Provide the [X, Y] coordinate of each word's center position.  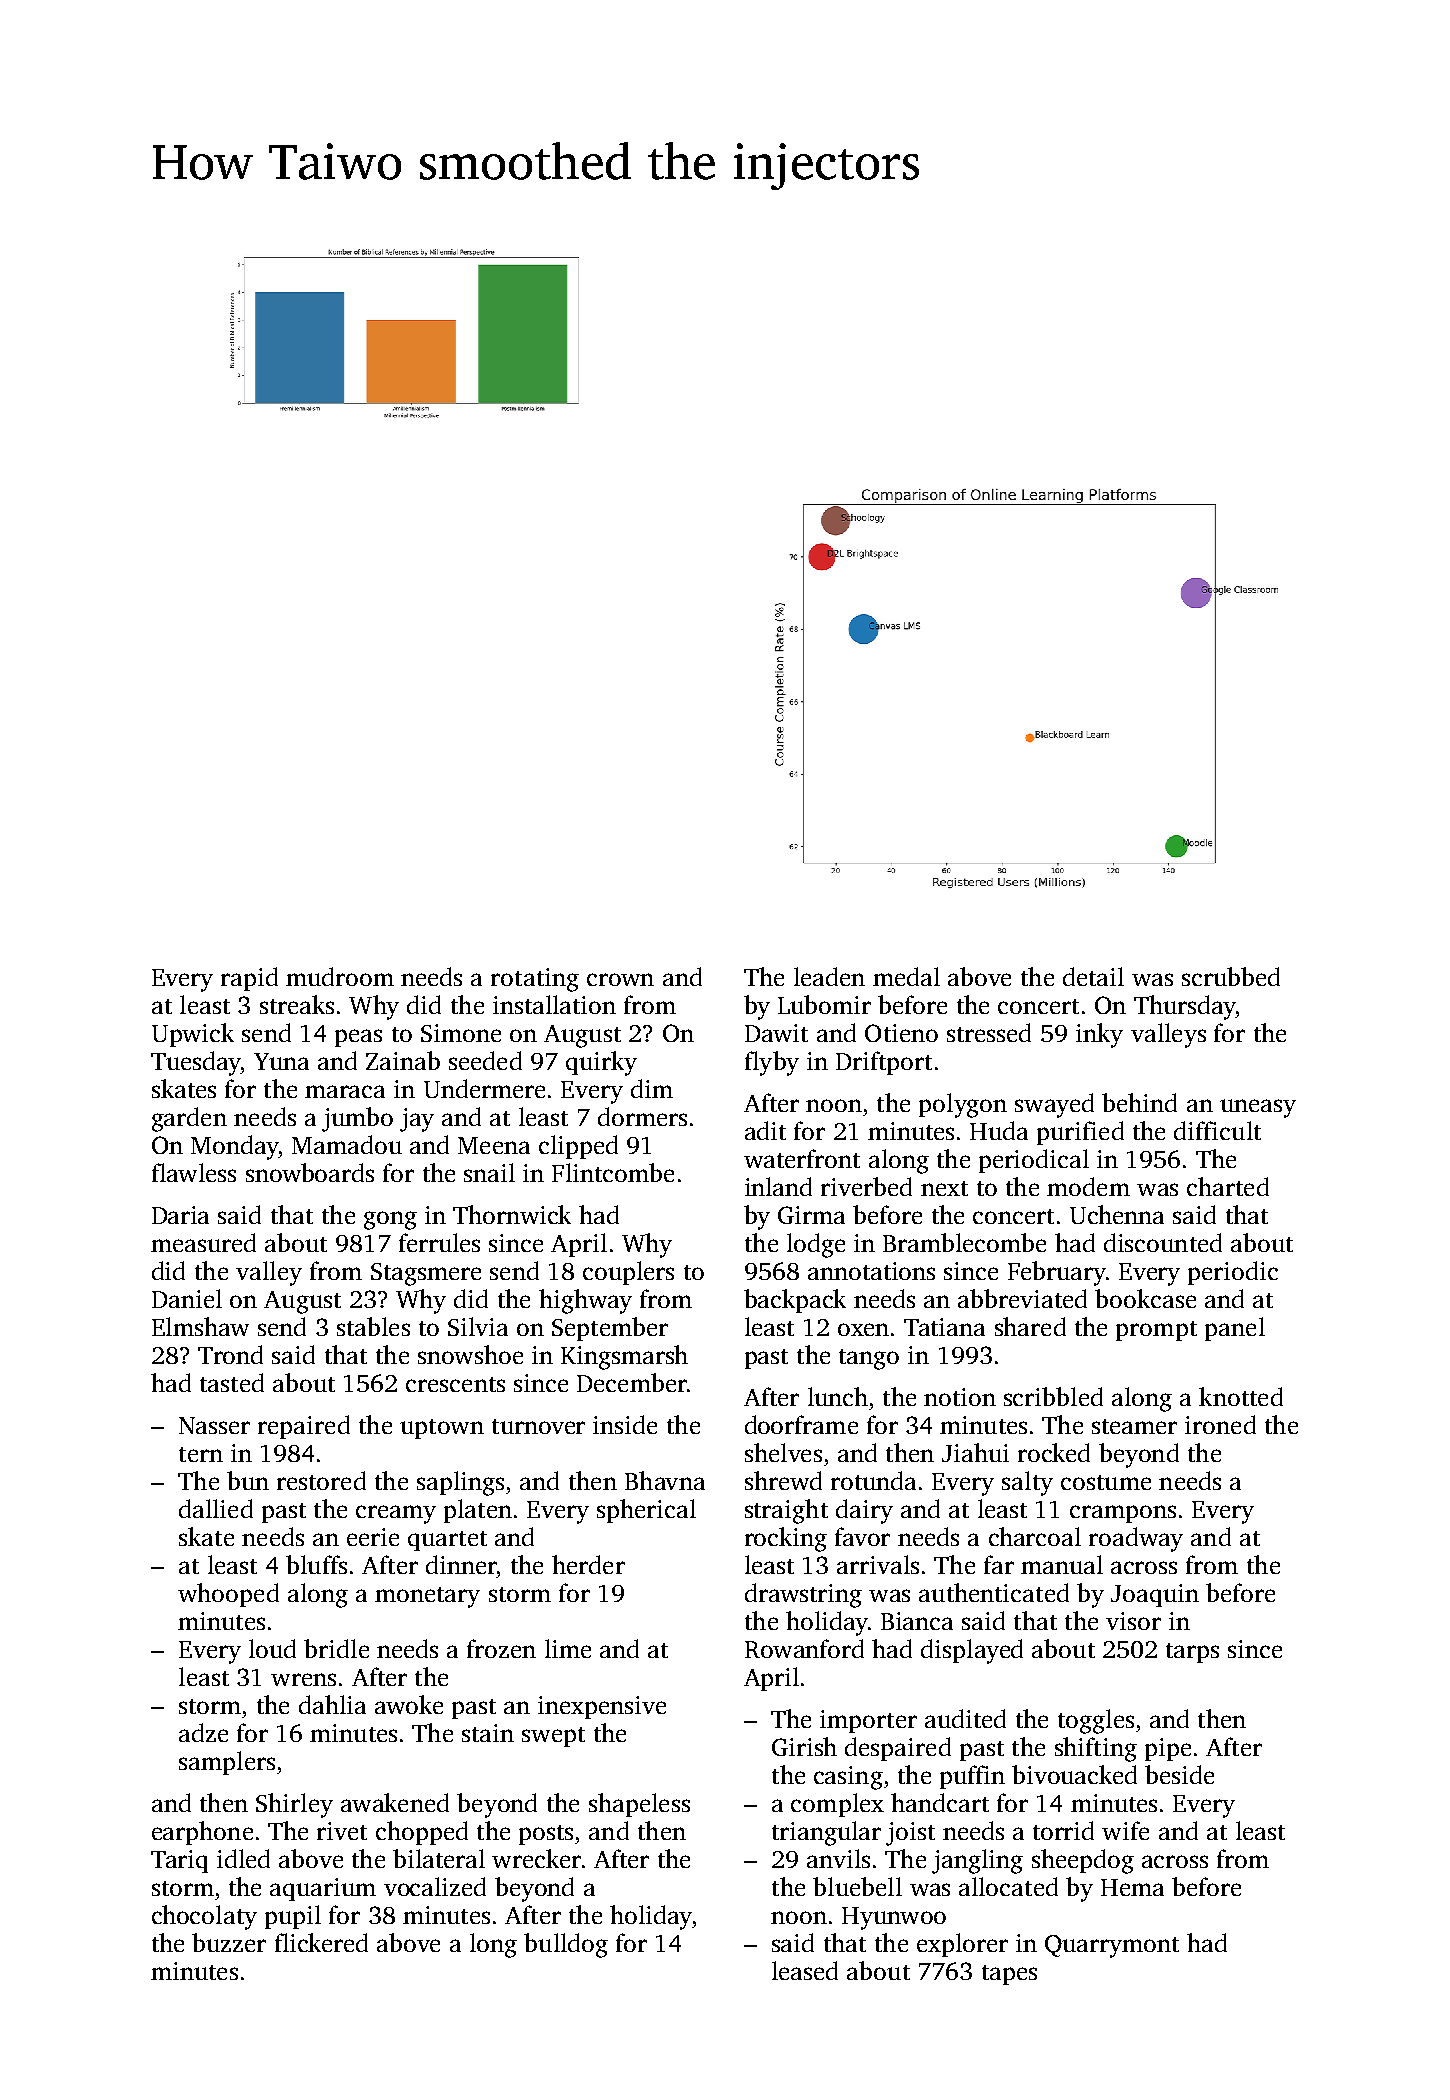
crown [620, 979]
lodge [816, 1245]
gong [390, 1220]
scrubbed [1231, 976]
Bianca [917, 1621]
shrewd [783, 1480]
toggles [1096, 1721]
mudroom [340, 976]
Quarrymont [1112, 1946]
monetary [427, 1597]
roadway [1136, 1539]
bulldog [566, 1945]
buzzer [229, 1942]
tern [201, 1454]
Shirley [294, 1805]
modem [1088, 1186]
